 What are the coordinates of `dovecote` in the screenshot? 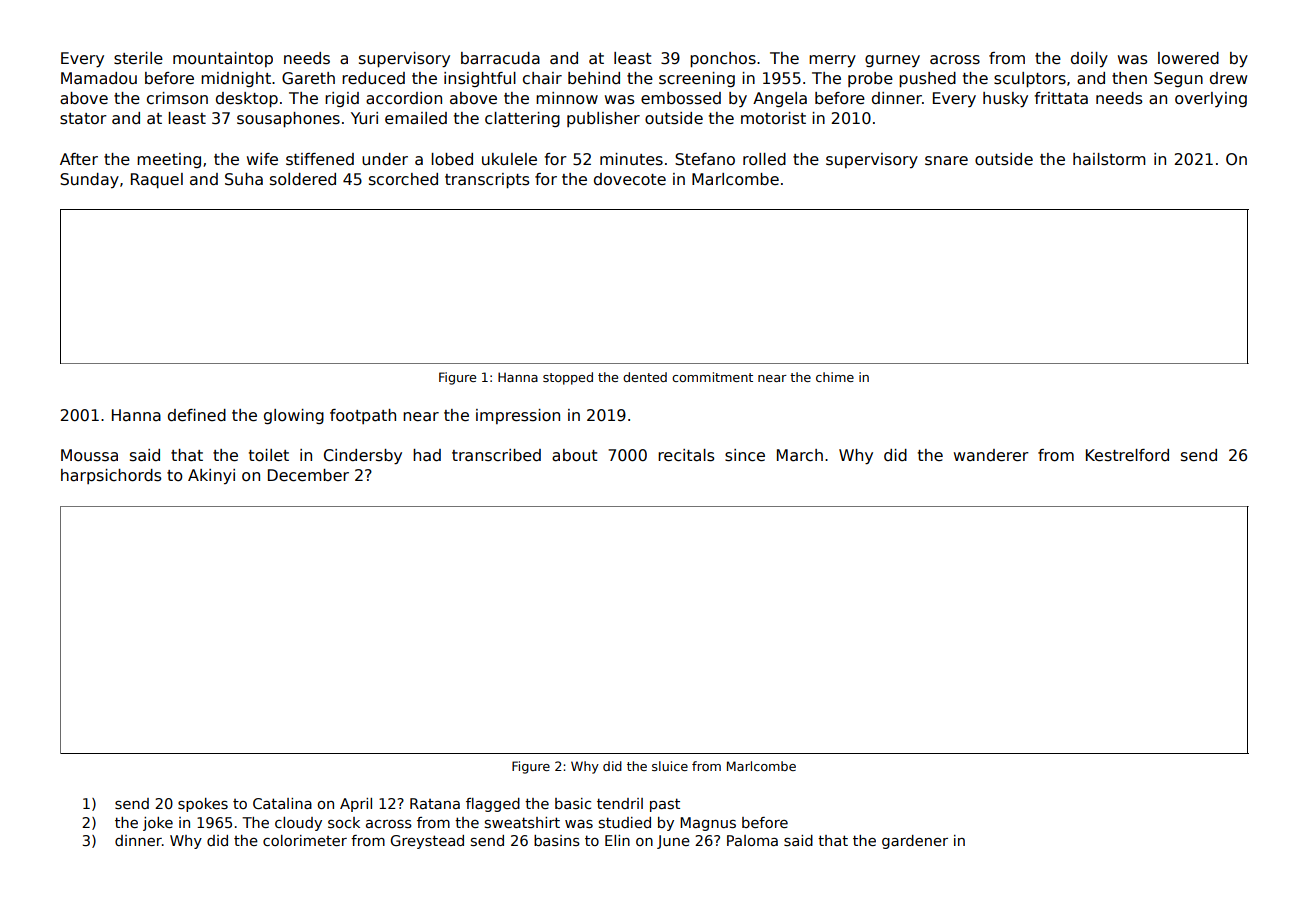 It's located at (630, 179).
